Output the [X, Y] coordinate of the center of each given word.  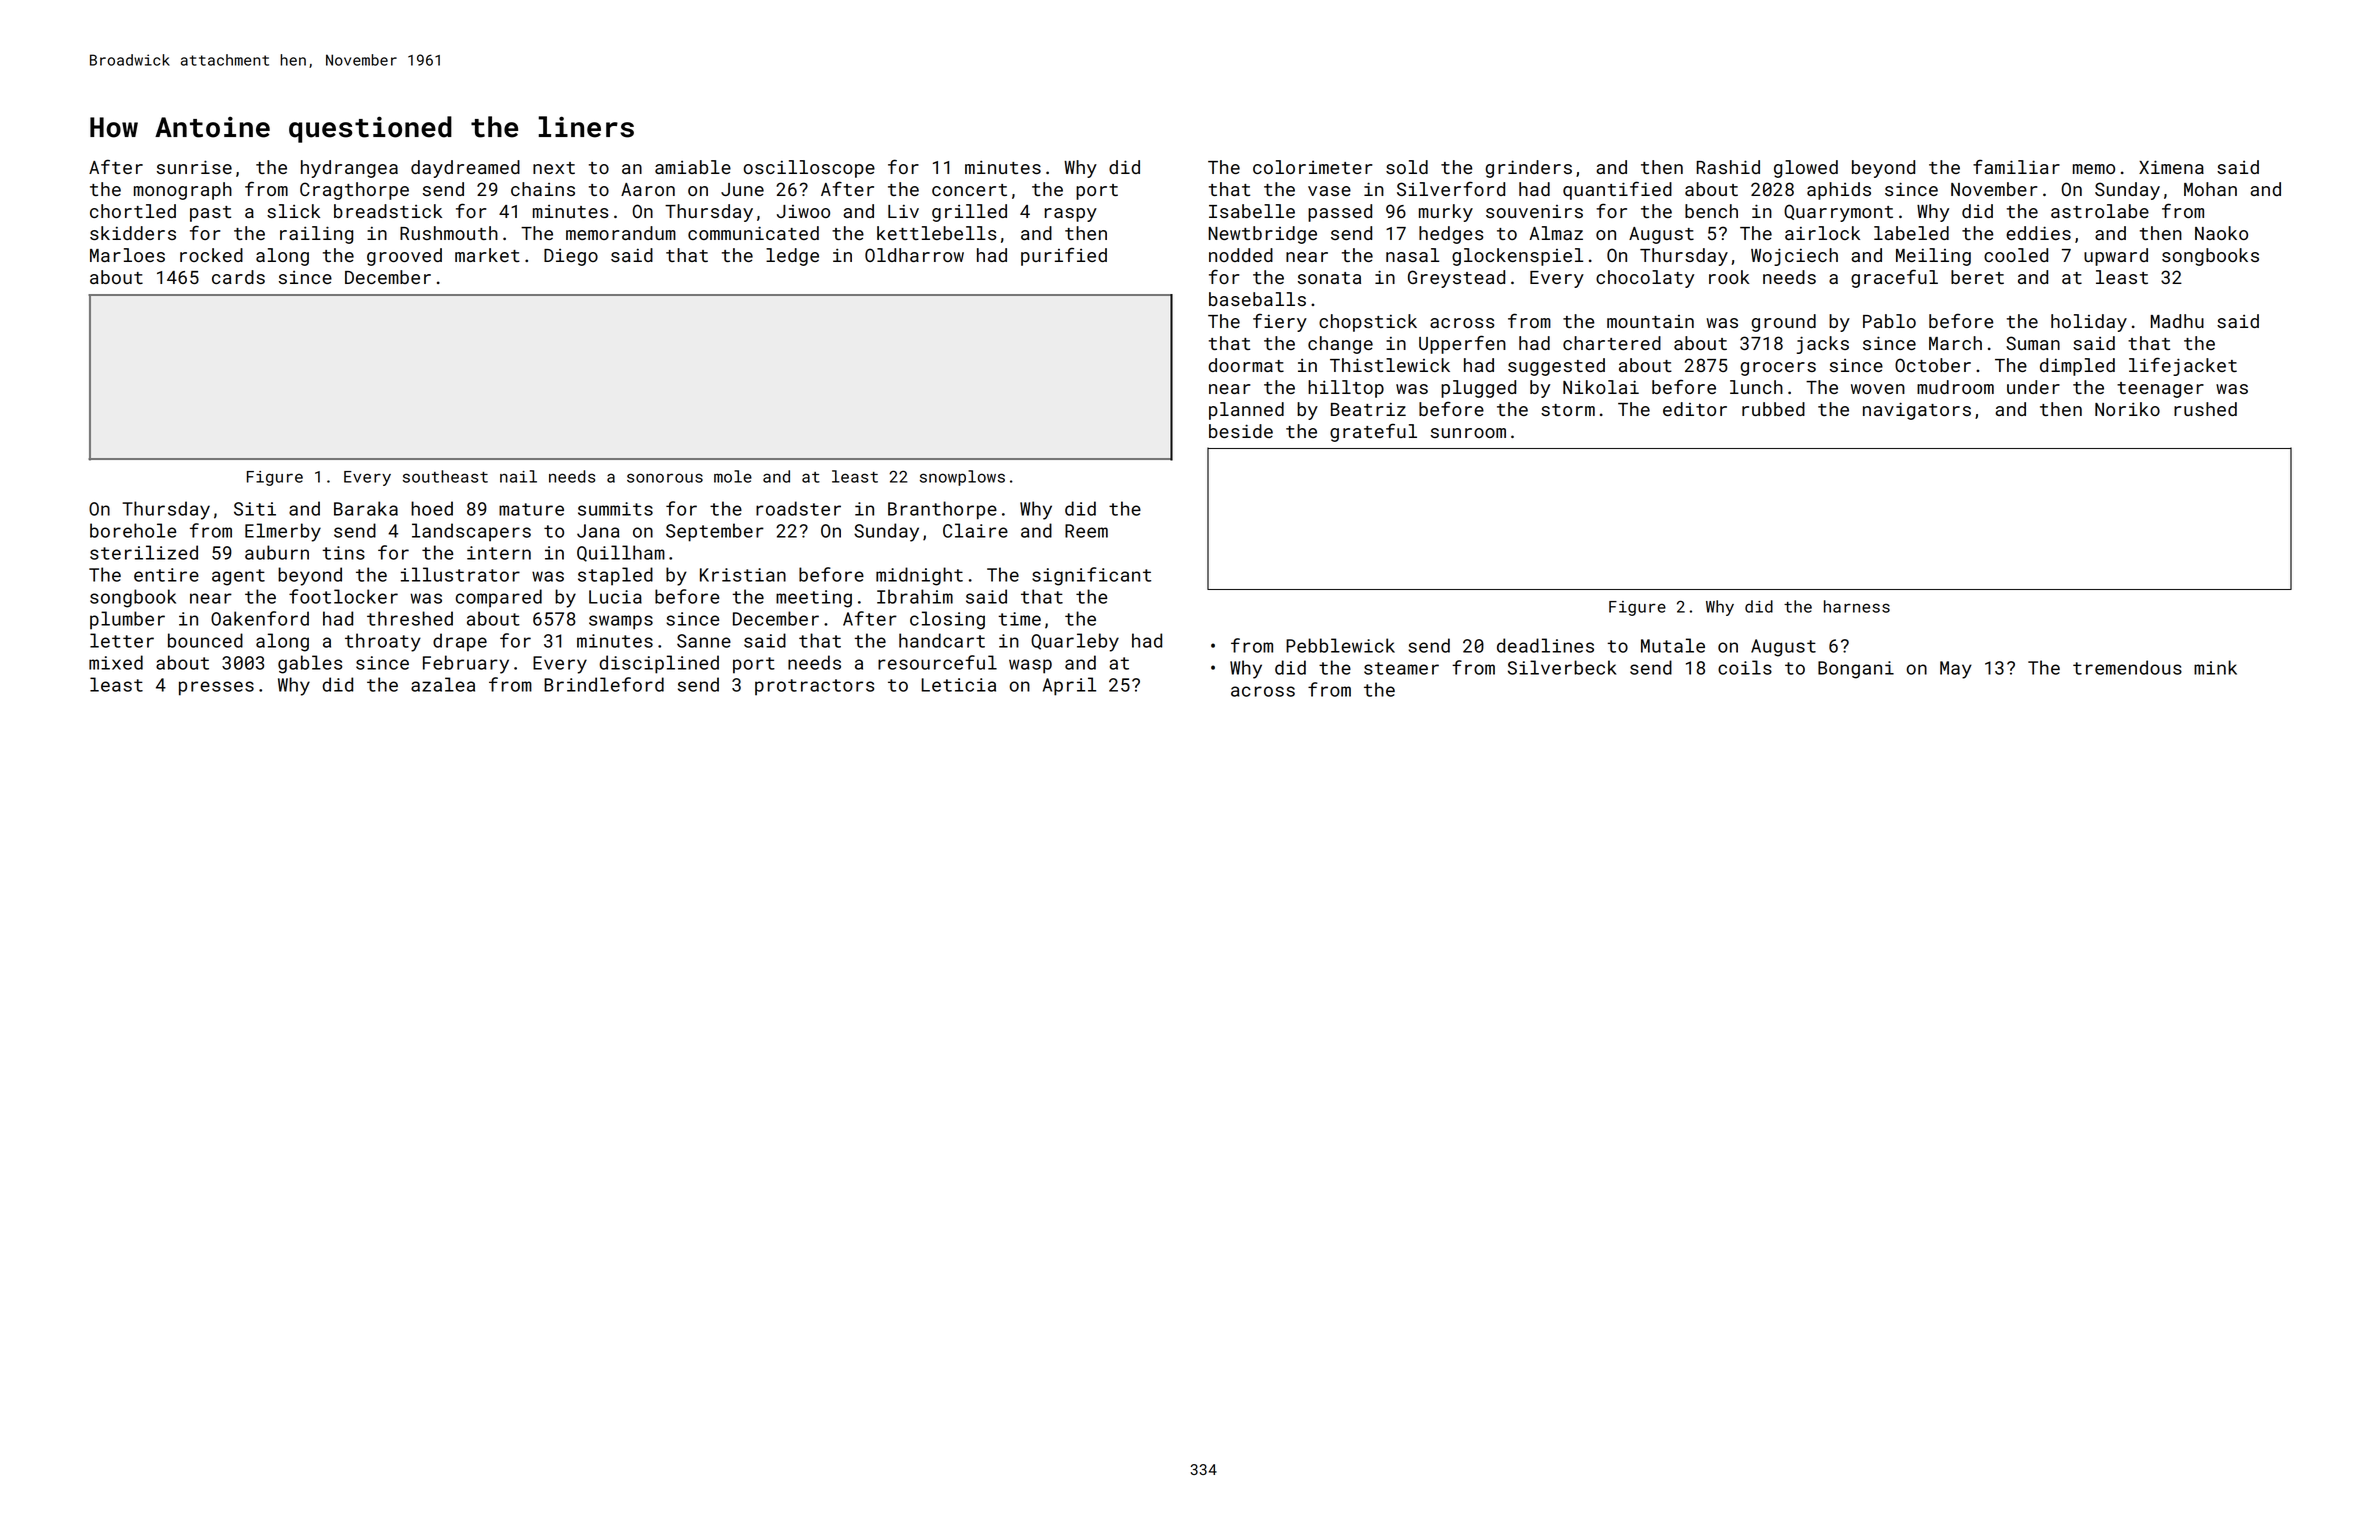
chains [543, 189]
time [1019, 619]
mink [2215, 667]
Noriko [2127, 409]
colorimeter [1313, 167]
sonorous [665, 478]
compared [499, 598]
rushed [2205, 409]
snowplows [962, 478]
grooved [404, 257]
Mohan [2210, 189]
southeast [445, 476]
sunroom [1468, 433]
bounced [205, 640]
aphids [1839, 191]
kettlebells [936, 233]
